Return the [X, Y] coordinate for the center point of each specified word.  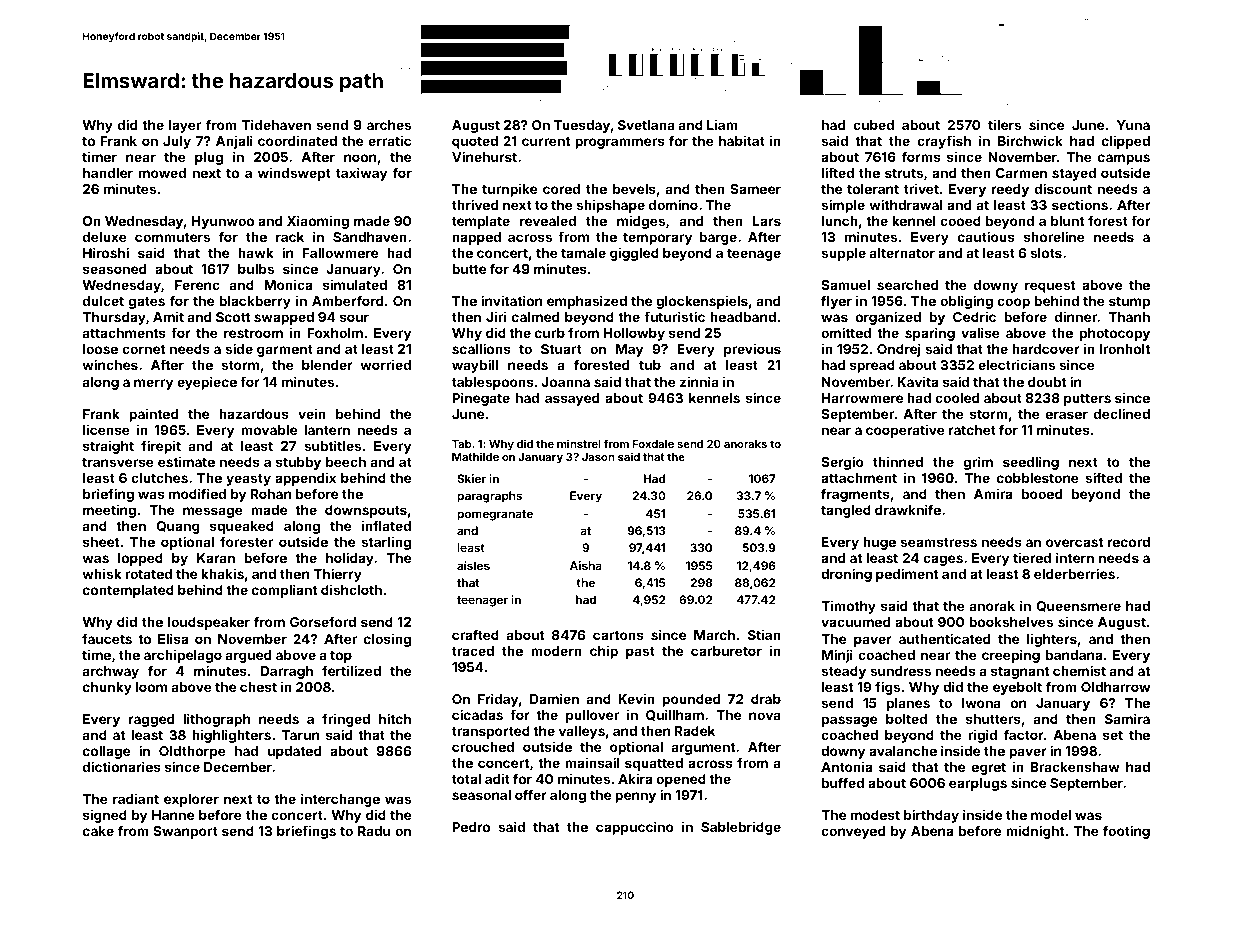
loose [100, 349]
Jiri [496, 316]
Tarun [300, 735]
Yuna [1133, 125]
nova [765, 716]
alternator [902, 253]
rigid [982, 736]
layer [185, 126]
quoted [475, 142]
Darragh [287, 672]
